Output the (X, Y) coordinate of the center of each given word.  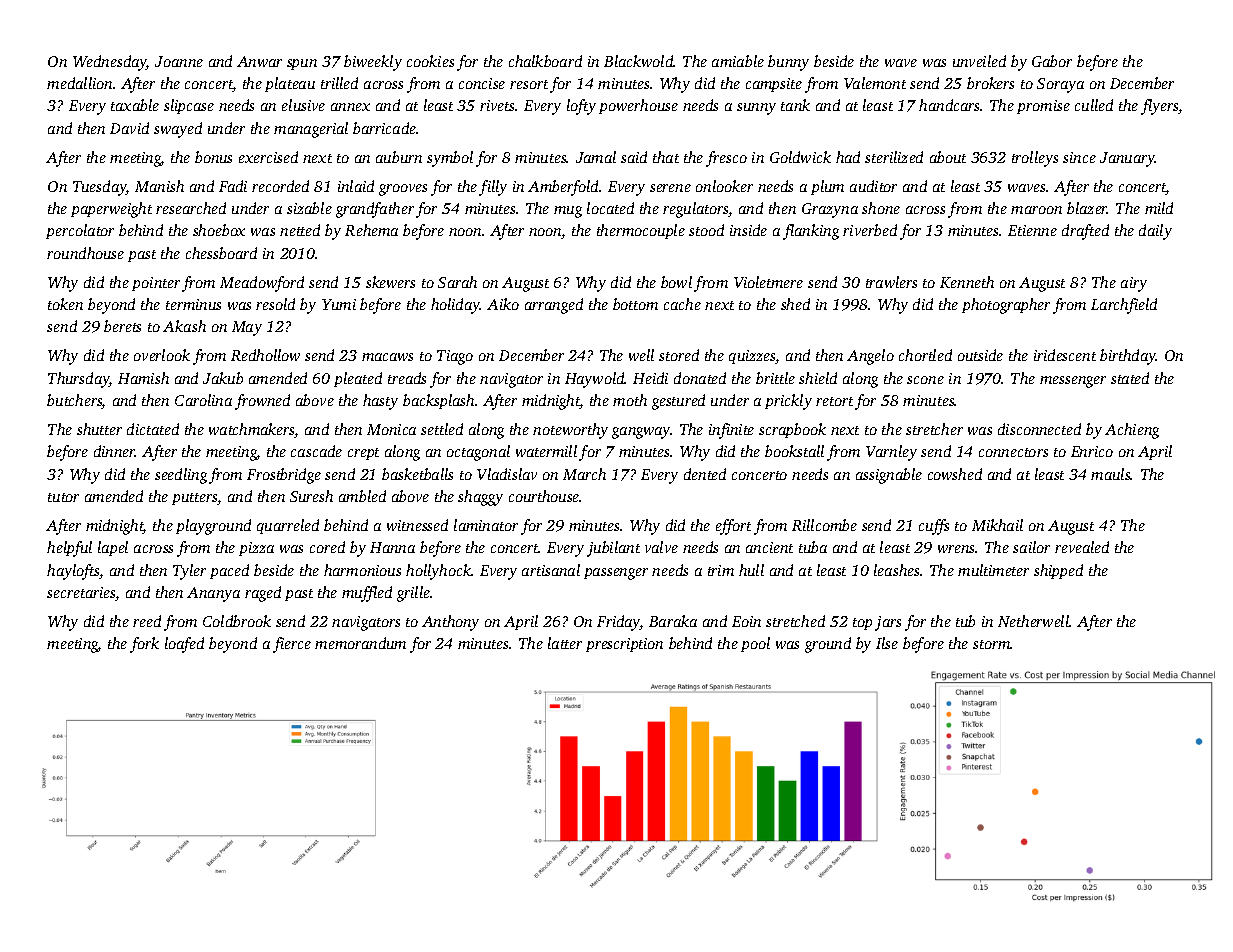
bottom (635, 304)
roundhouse (85, 253)
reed (147, 621)
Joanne (179, 61)
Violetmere (768, 282)
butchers (74, 401)
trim (721, 570)
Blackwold (639, 61)
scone (925, 380)
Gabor (1052, 61)
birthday (1128, 357)
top (862, 624)
